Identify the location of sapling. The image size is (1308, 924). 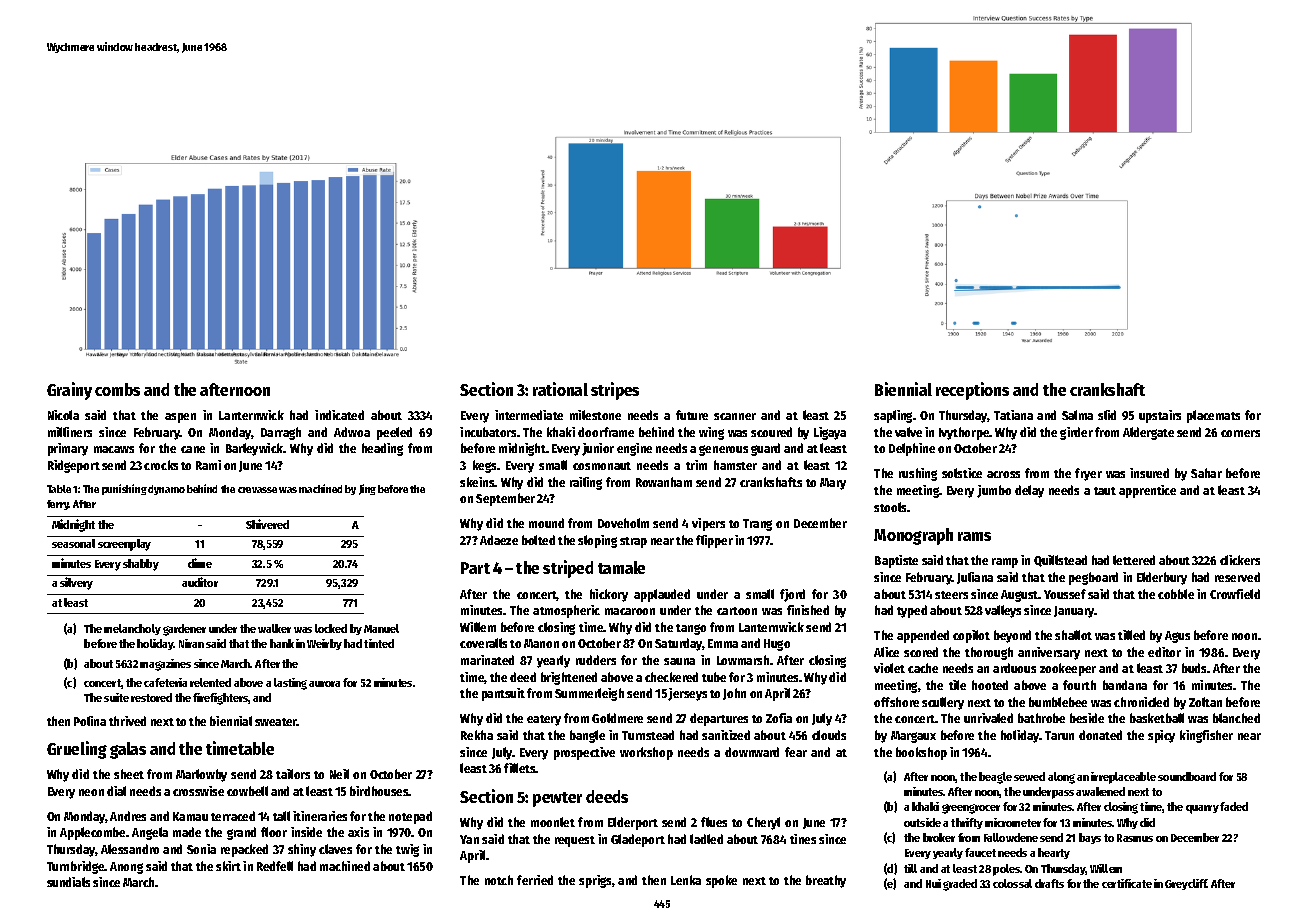
(894, 416).
